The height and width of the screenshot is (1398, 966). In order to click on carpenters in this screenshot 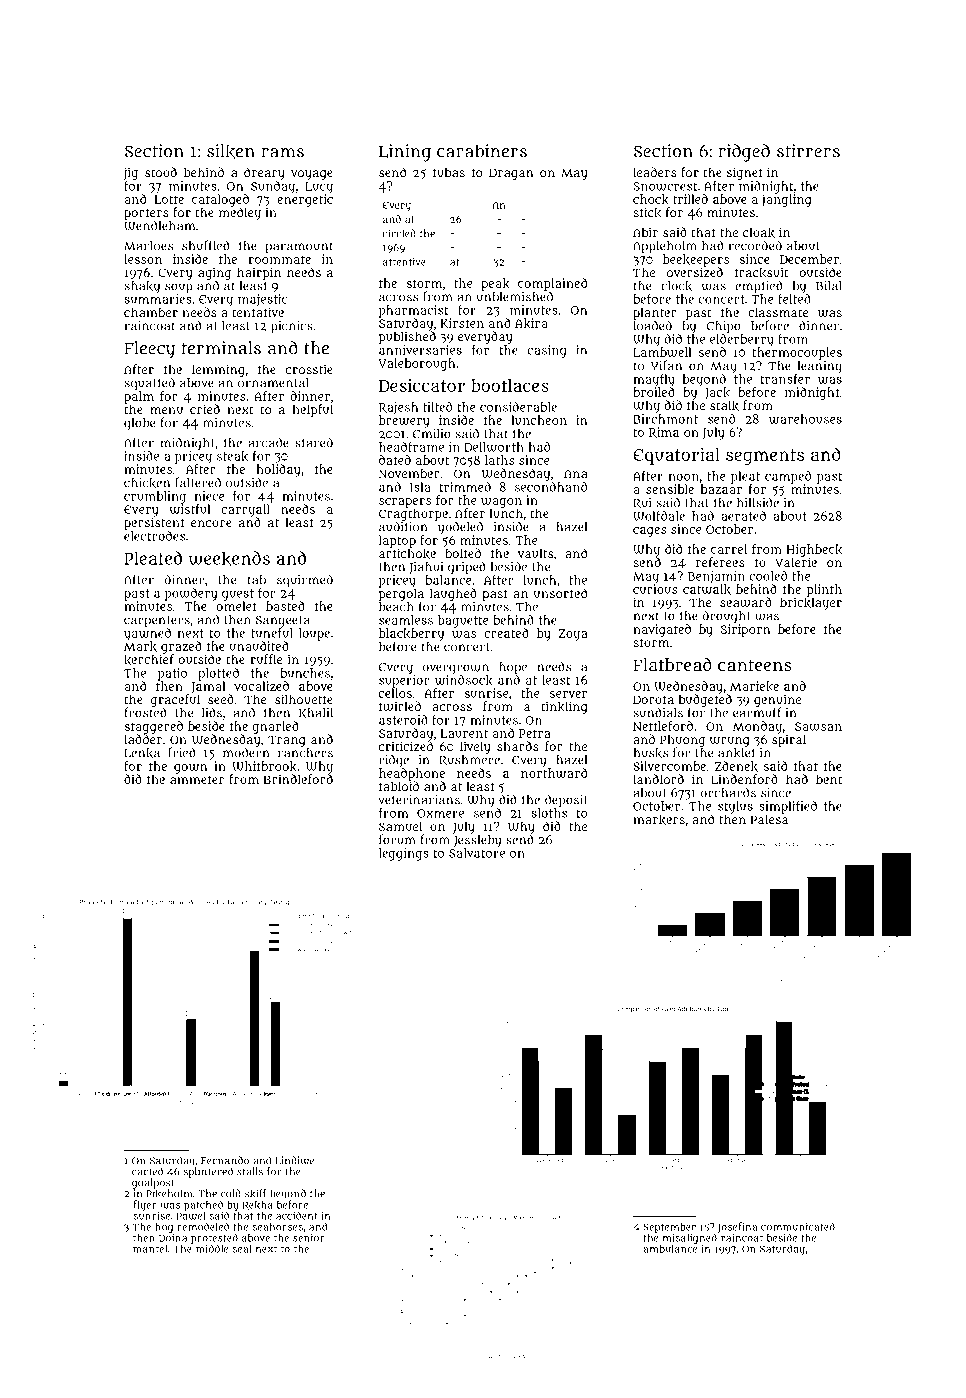, I will do `click(157, 621)`.
